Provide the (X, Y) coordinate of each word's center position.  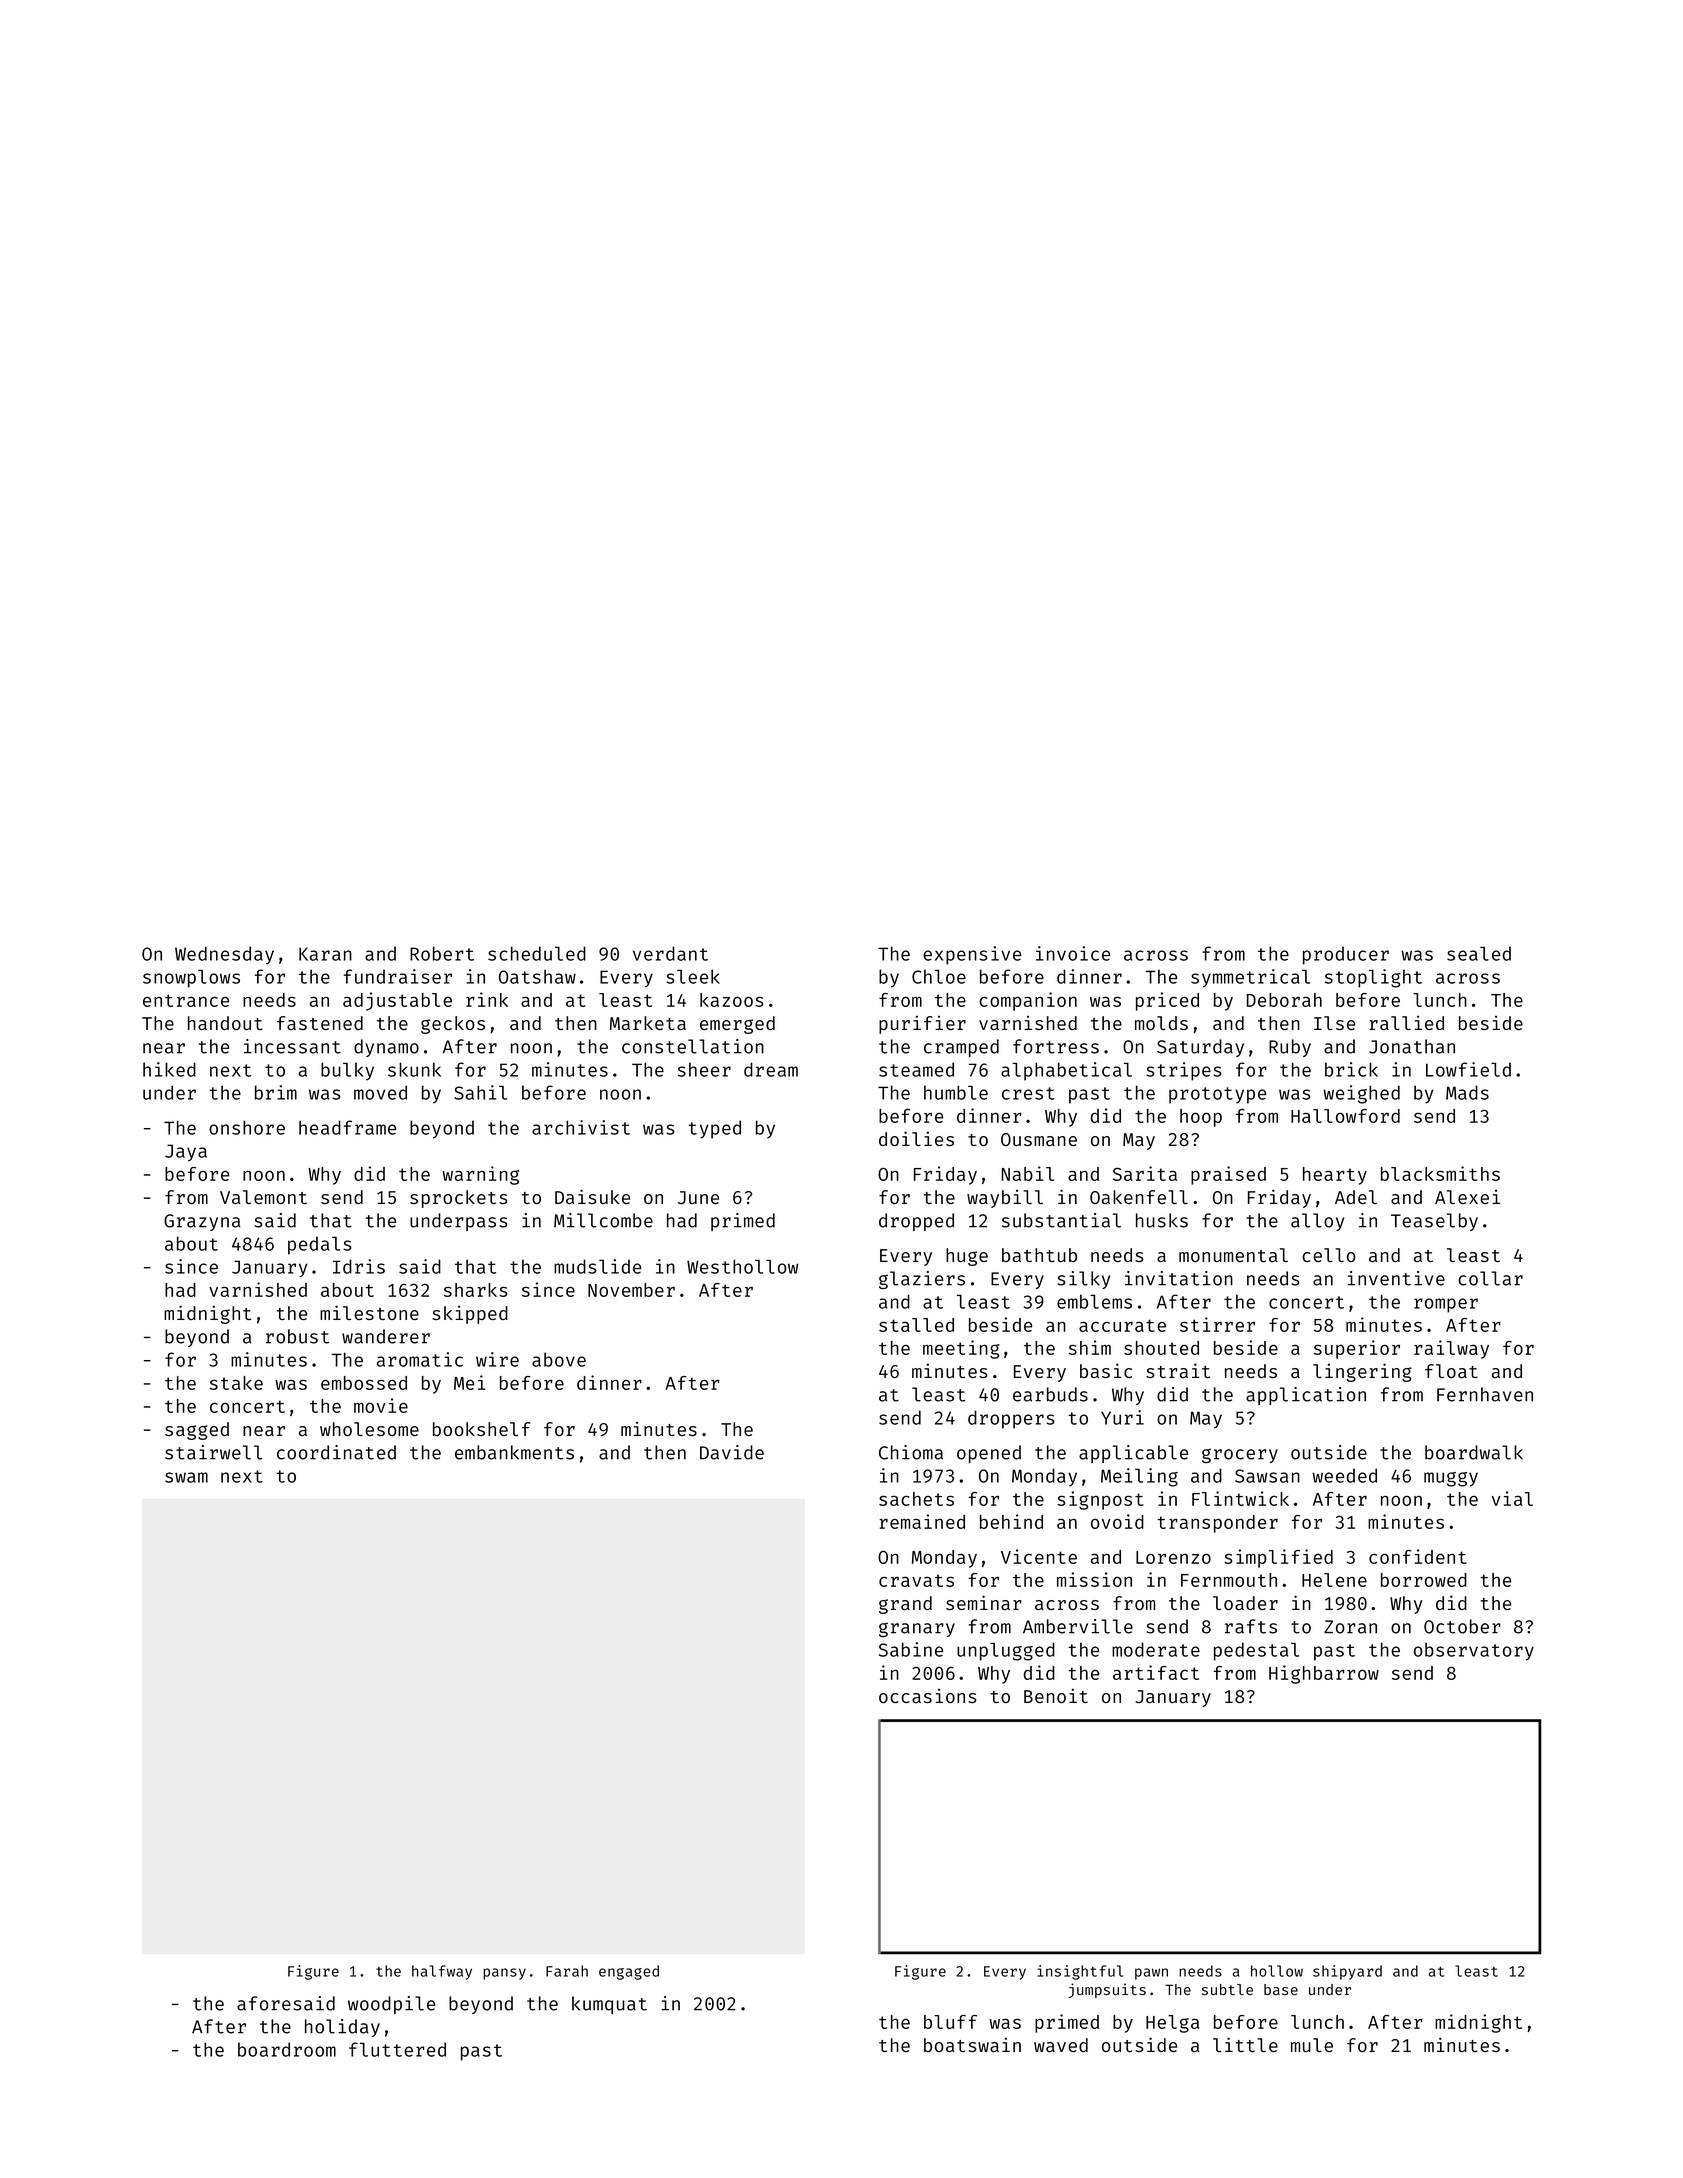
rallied (1406, 1022)
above (559, 1359)
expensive (972, 955)
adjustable (397, 1001)
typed (714, 1129)
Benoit (1056, 1695)
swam (186, 1477)
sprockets (459, 1199)
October (1462, 1626)
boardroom (287, 2049)
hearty (1335, 1176)
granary (917, 1629)
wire (497, 1359)
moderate (1156, 1649)
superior (1357, 1349)
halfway (442, 1972)
